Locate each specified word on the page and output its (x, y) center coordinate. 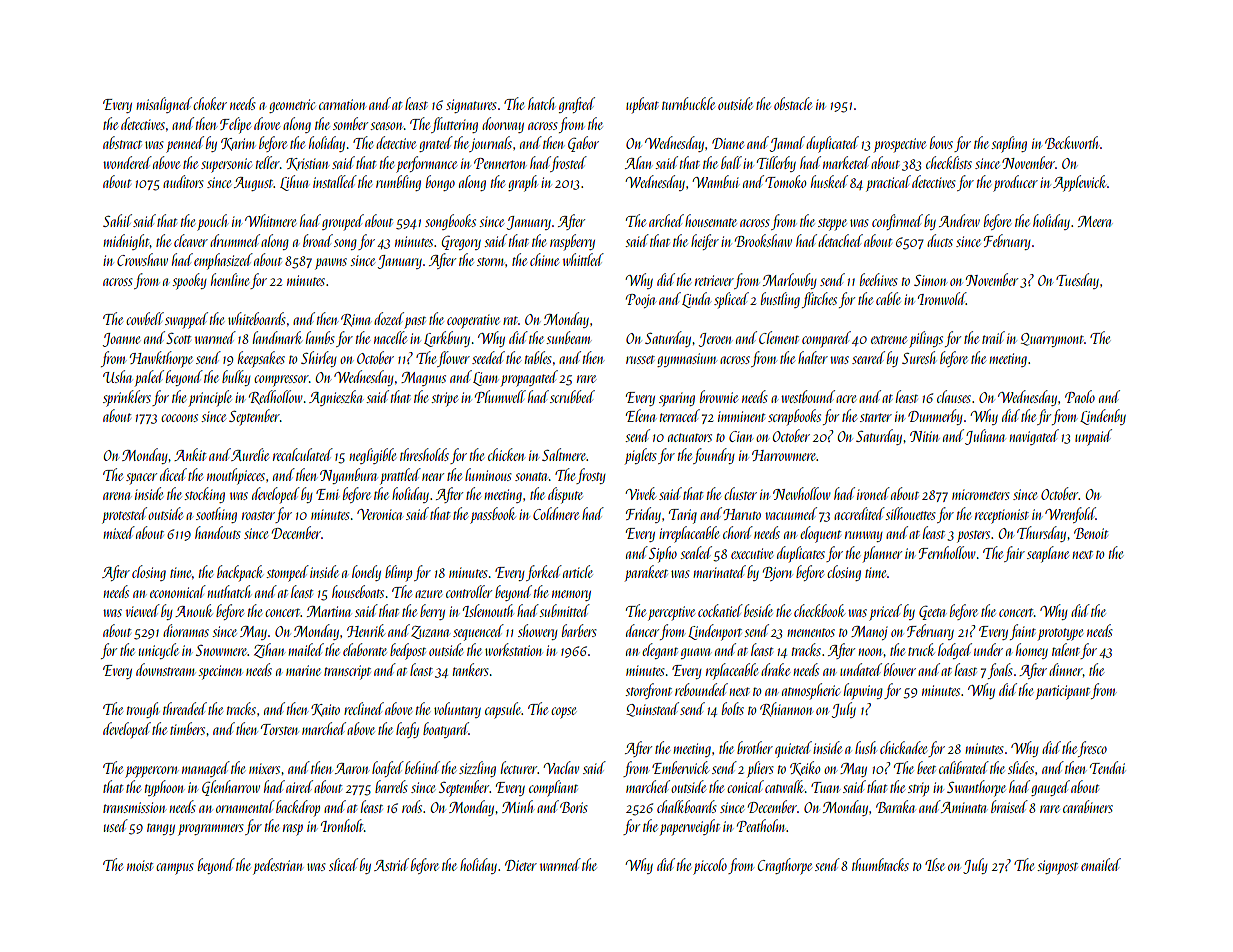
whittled (583, 259)
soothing (216, 515)
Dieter (521, 865)
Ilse (935, 864)
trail (993, 337)
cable (888, 298)
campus (175, 869)
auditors (183, 181)
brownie (719, 396)
